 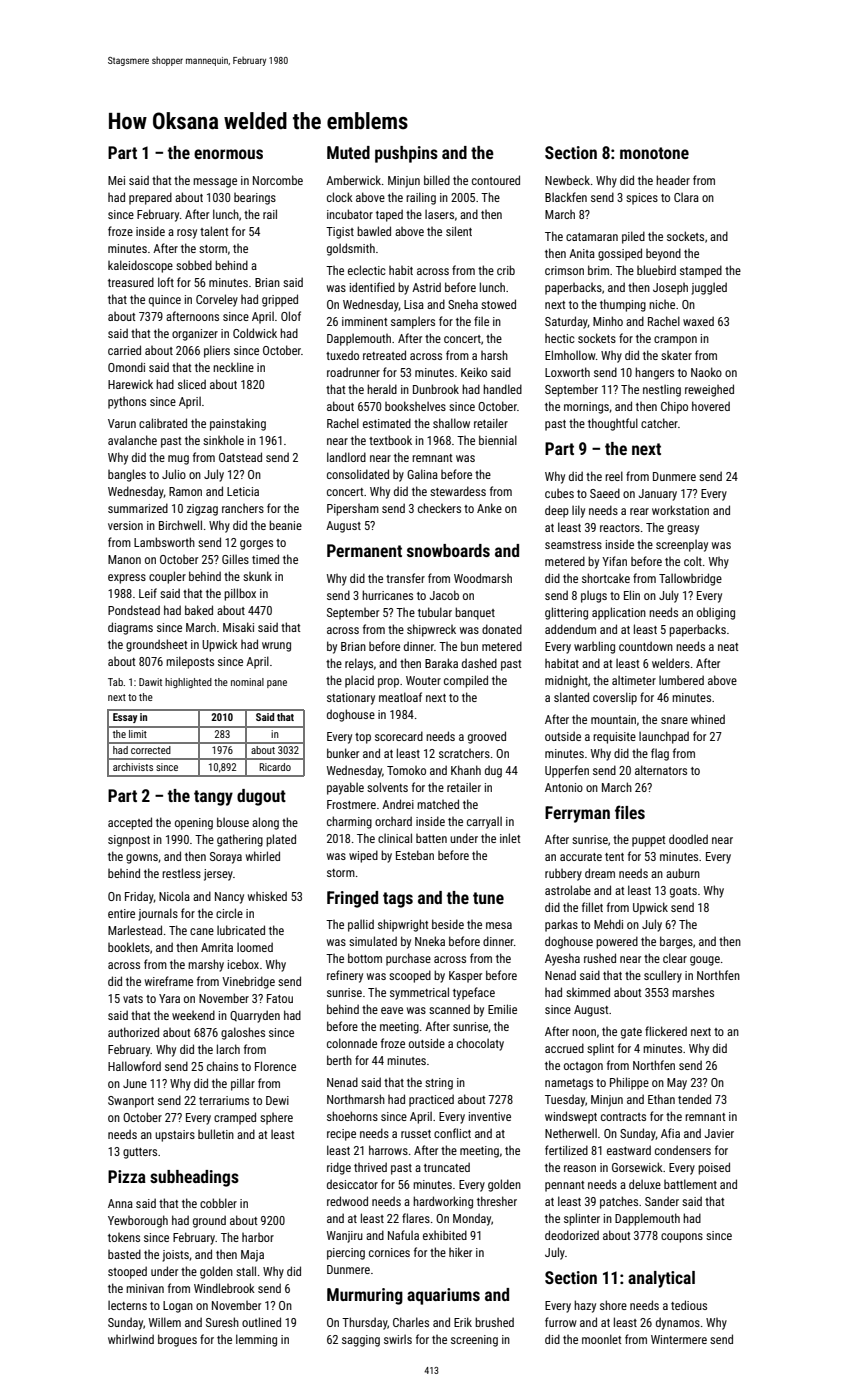 What do you see at coordinates (654, 153) in the image?
I see `monotone` at bounding box center [654, 153].
